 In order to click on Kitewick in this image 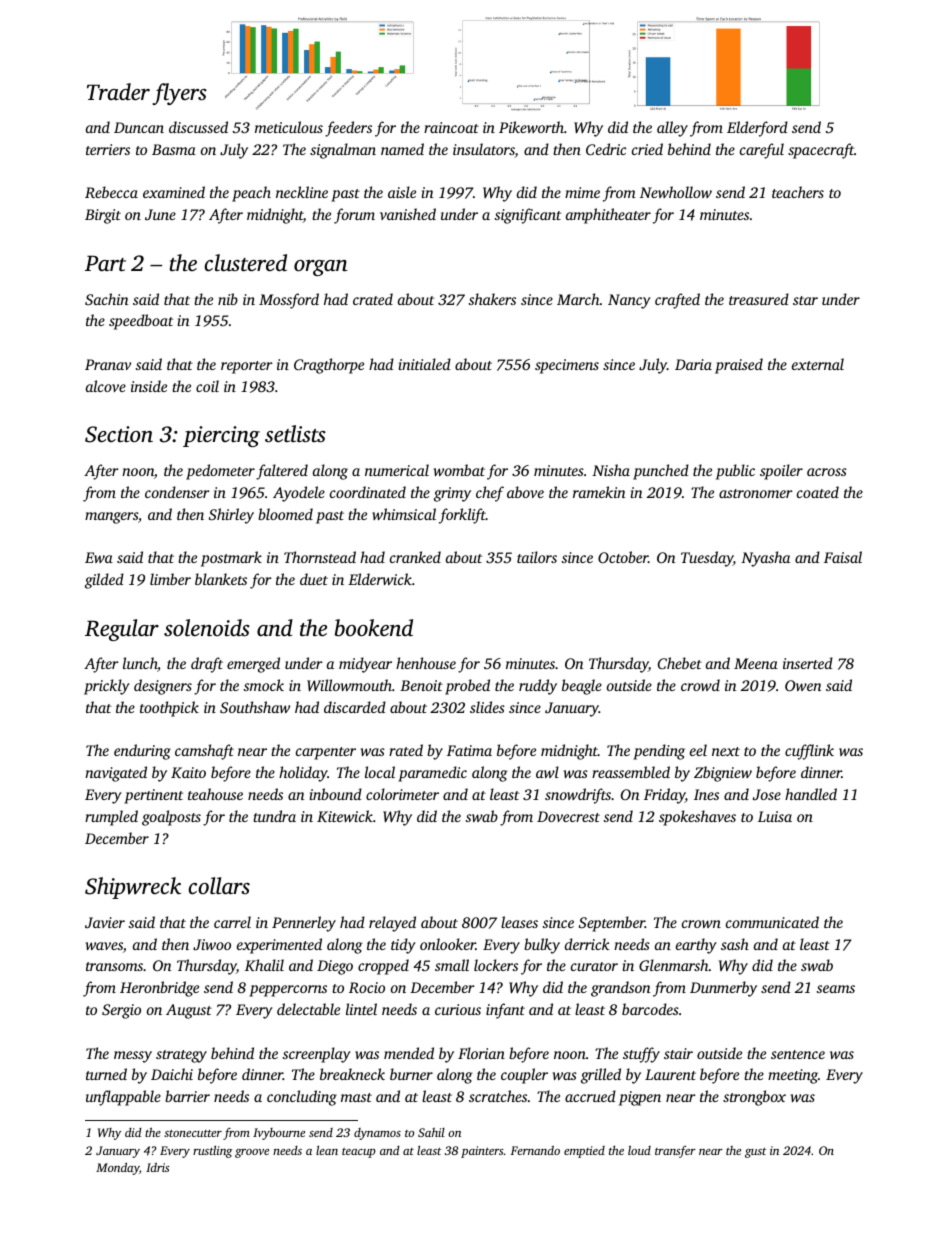, I will do `click(345, 816)`.
